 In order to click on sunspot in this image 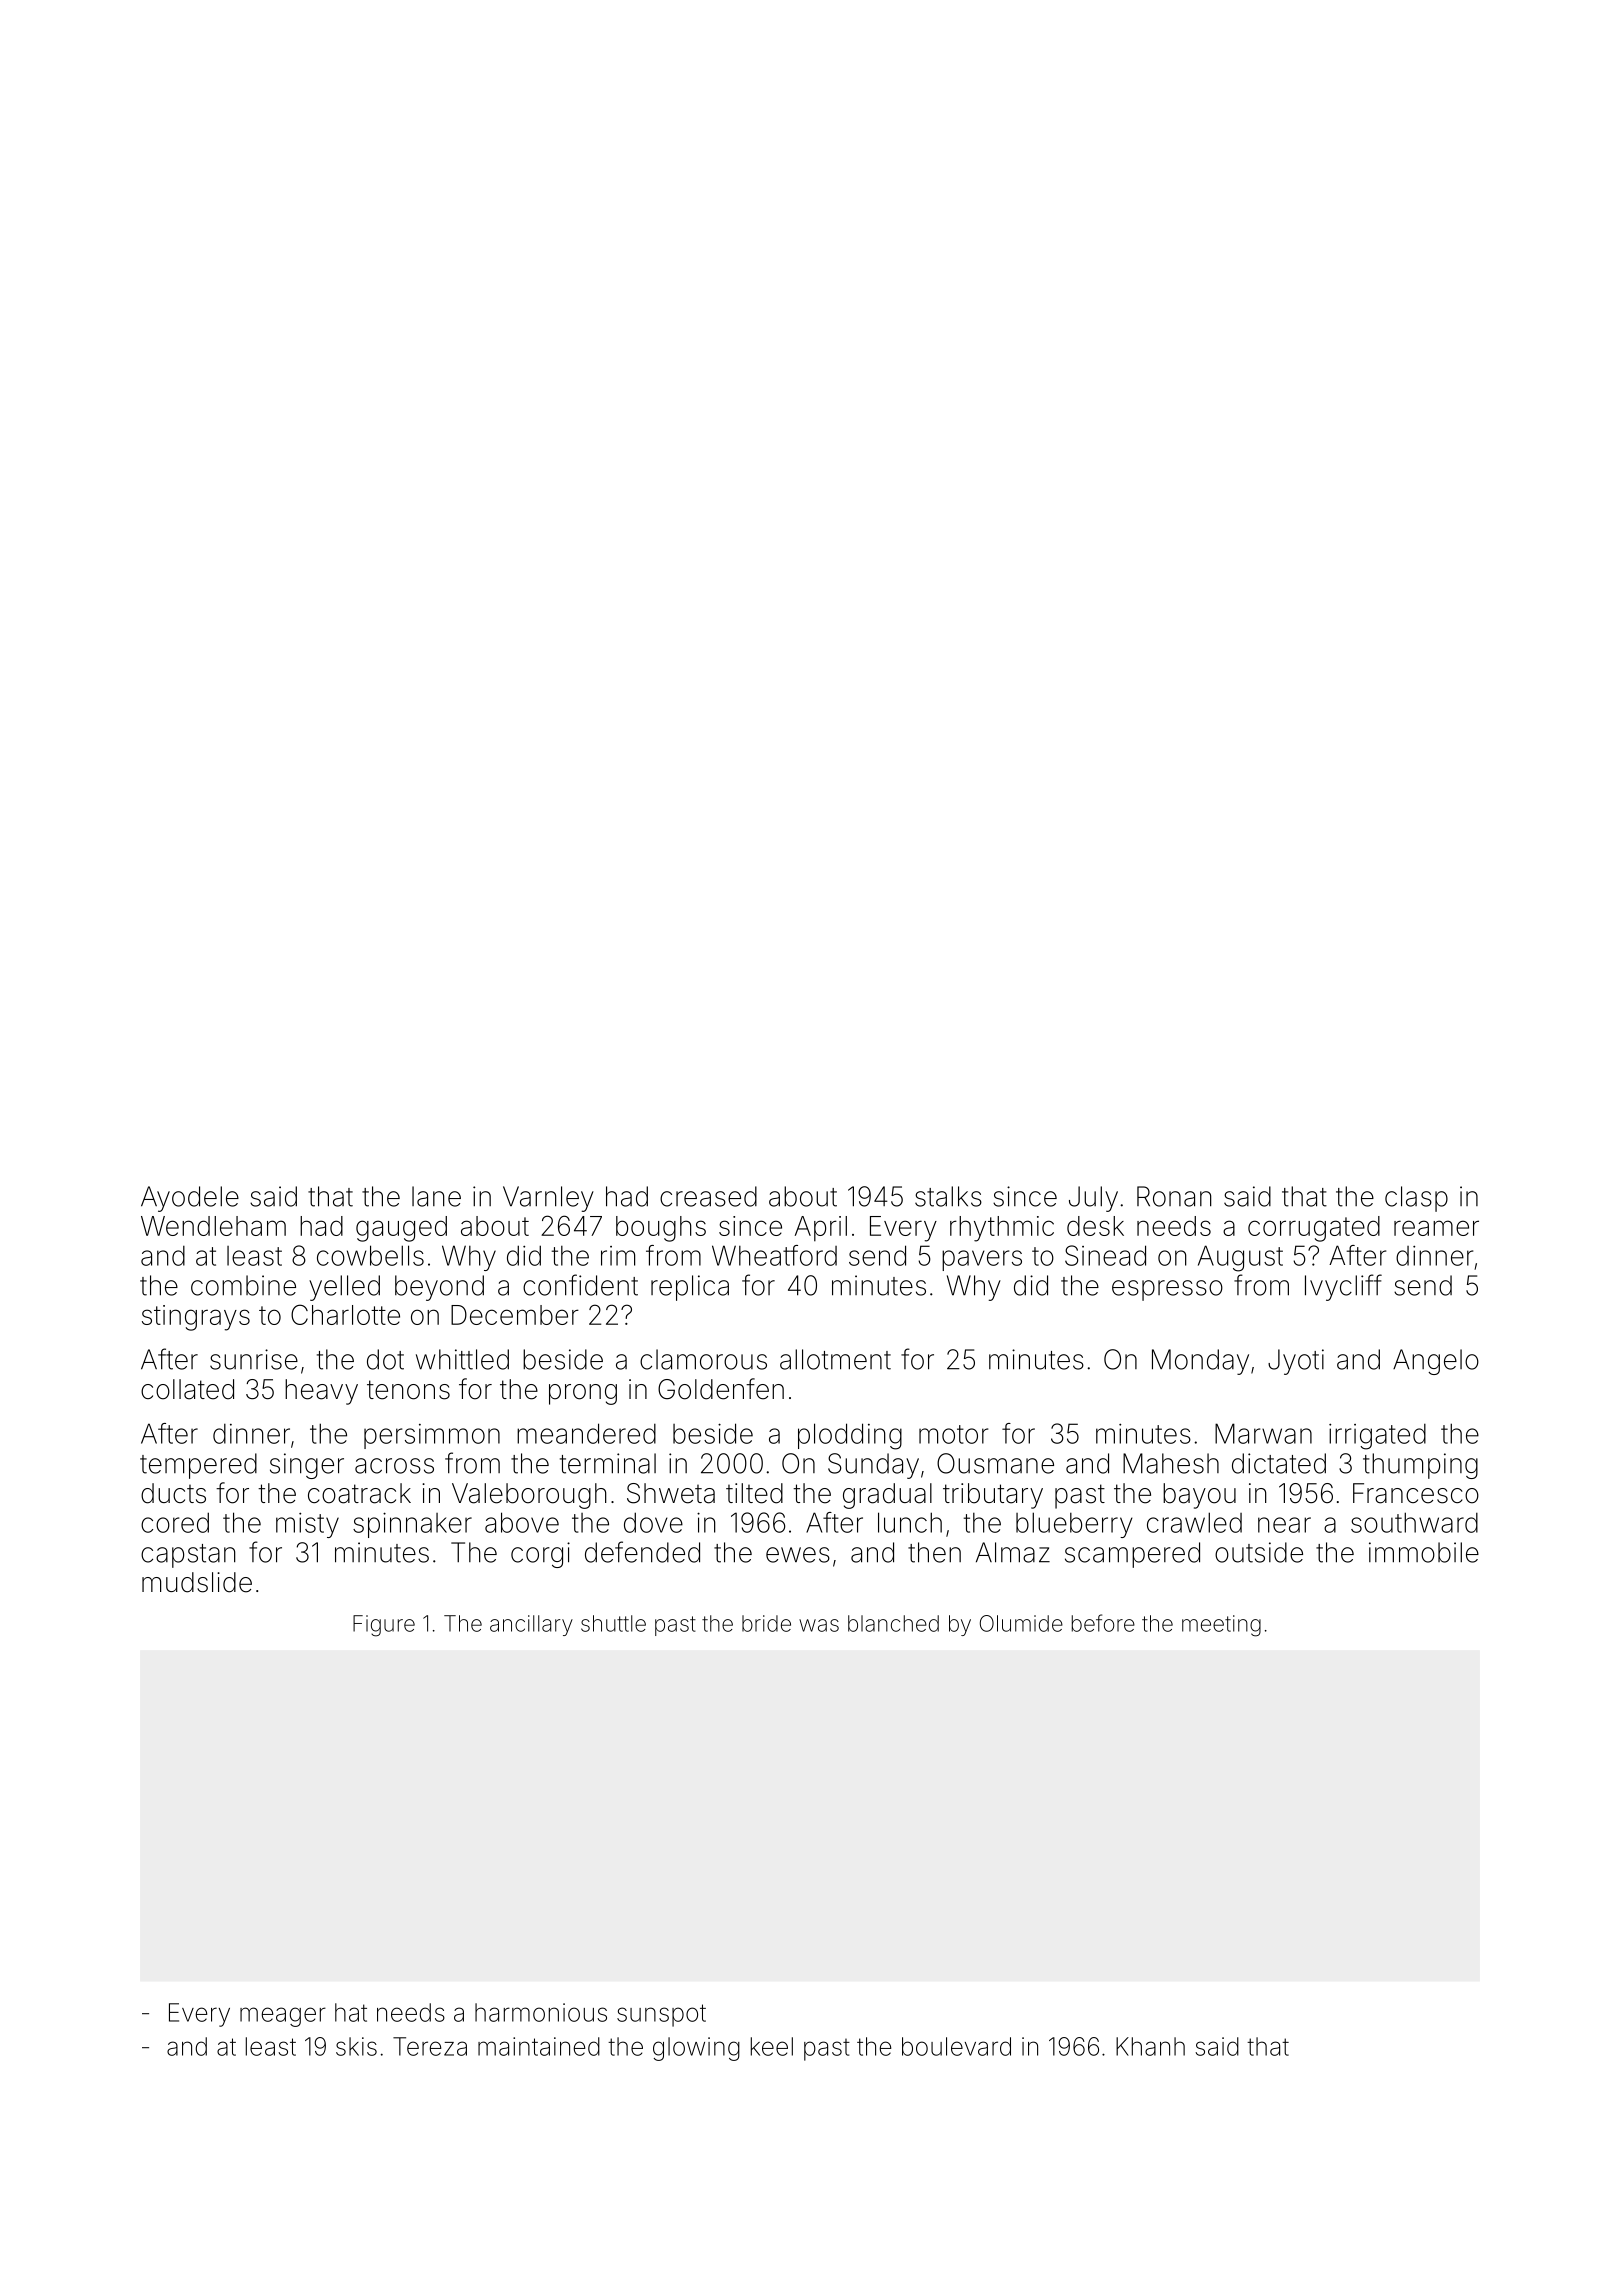, I will do `click(661, 2015)`.
